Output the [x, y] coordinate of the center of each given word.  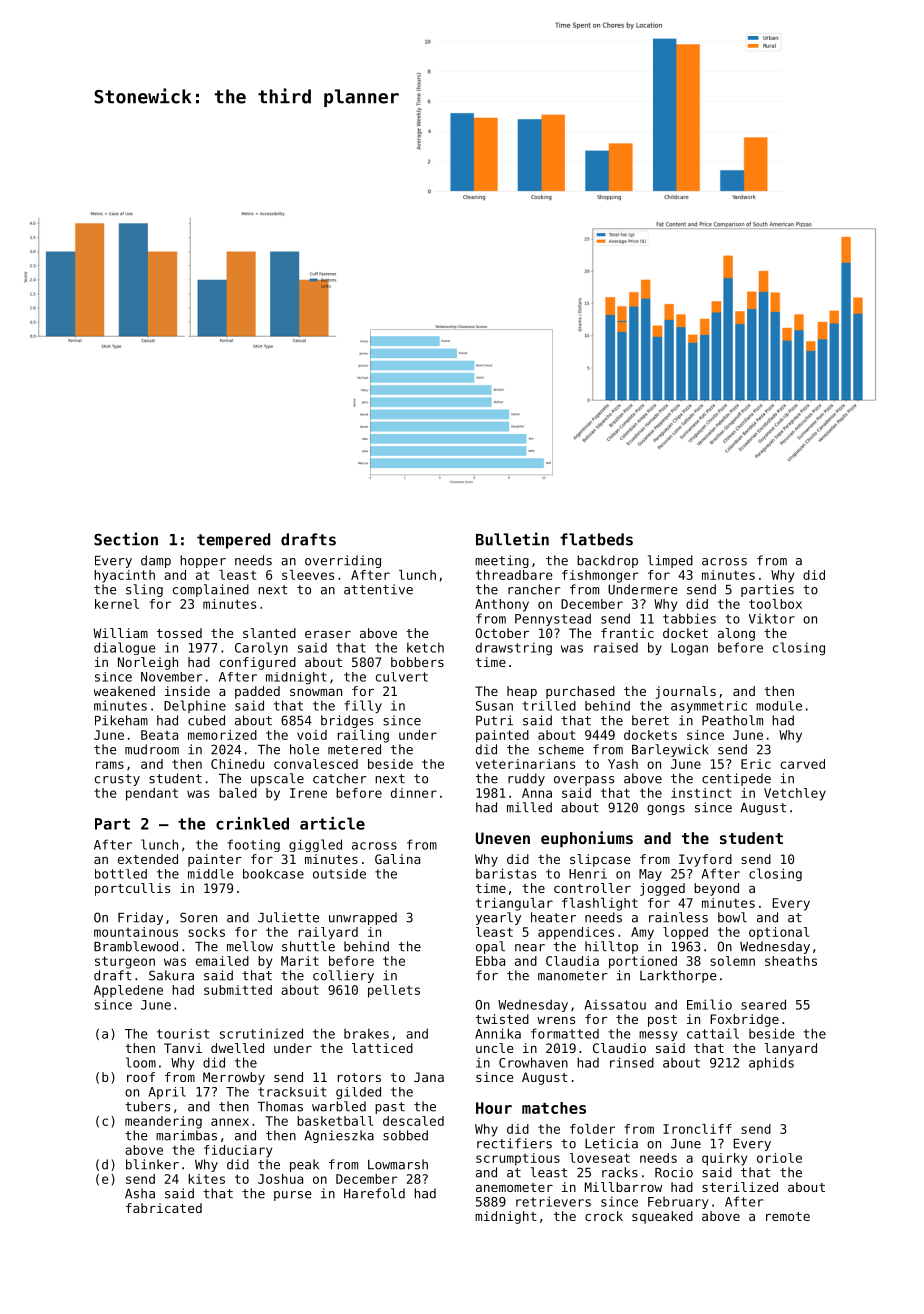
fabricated [164, 1208]
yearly [498, 918]
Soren [198, 917]
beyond [716, 889]
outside [339, 874]
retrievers [553, 1201]
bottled [121, 874]
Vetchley [795, 794]
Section [126, 539]
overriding [343, 561]
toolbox [775, 604]
